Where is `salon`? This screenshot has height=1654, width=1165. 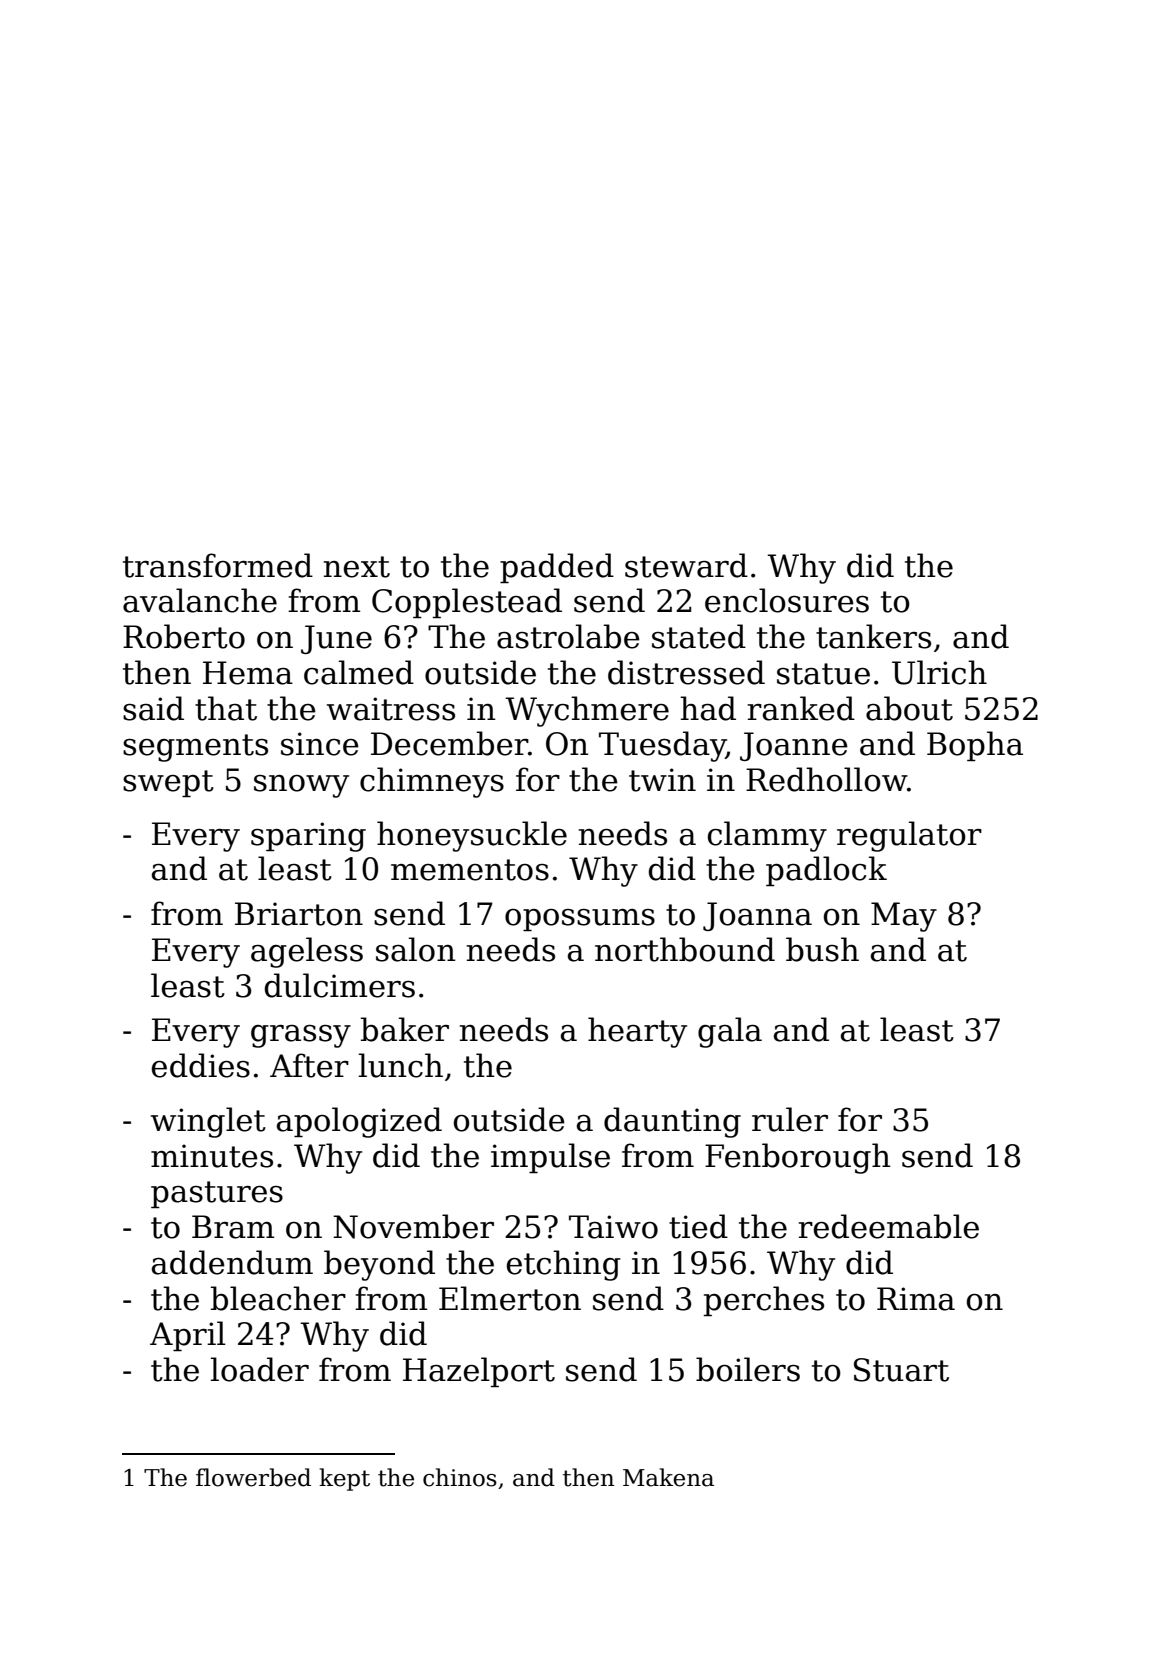
salon is located at coordinates (416, 949).
